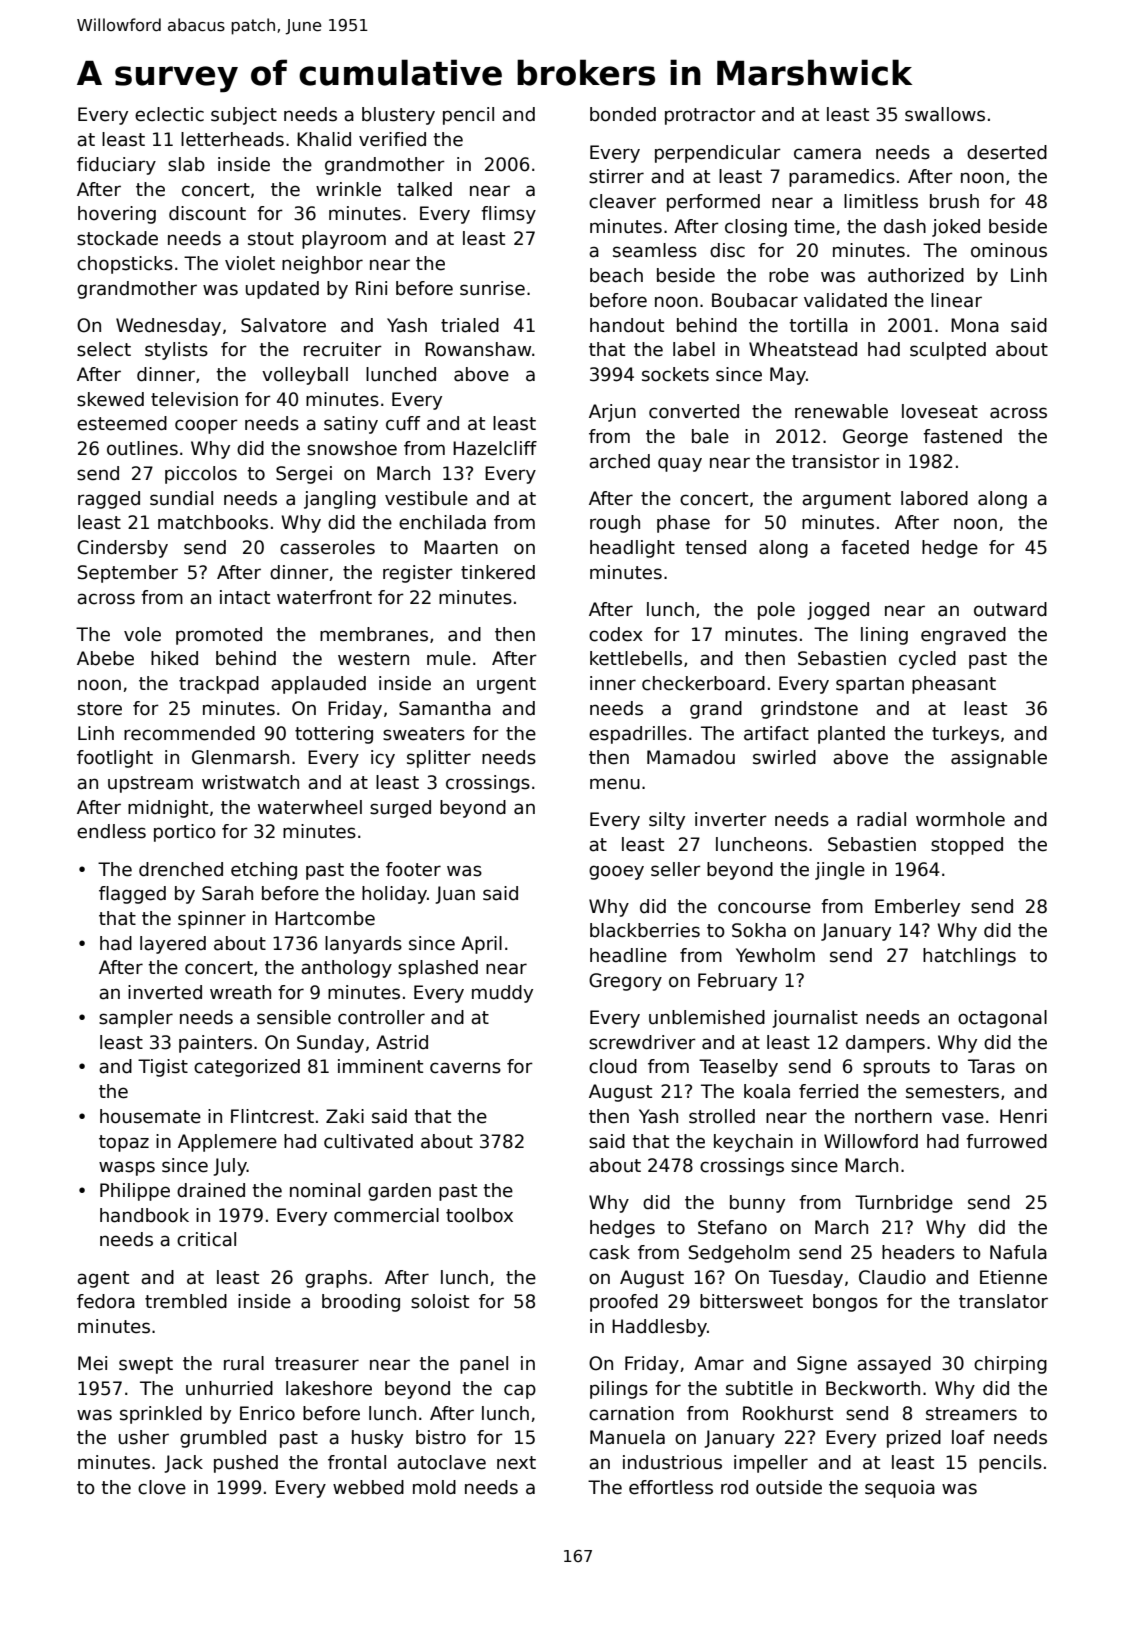 The image size is (1125, 1629). What do you see at coordinates (424, 189) in the screenshot?
I see `talked` at bounding box center [424, 189].
